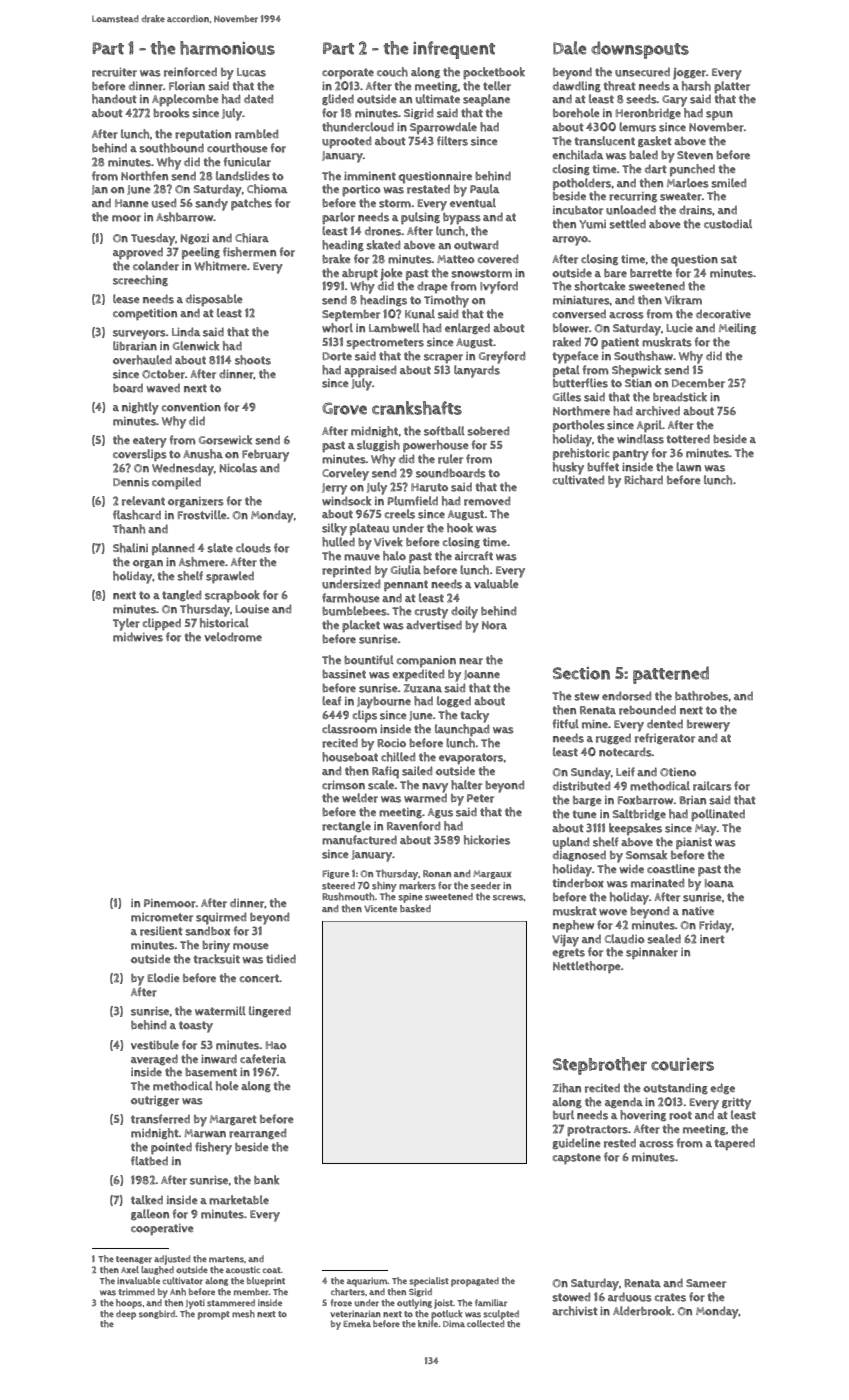  What do you see at coordinates (150, 1214) in the image?
I see `galleon` at bounding box center [150, 1214].
